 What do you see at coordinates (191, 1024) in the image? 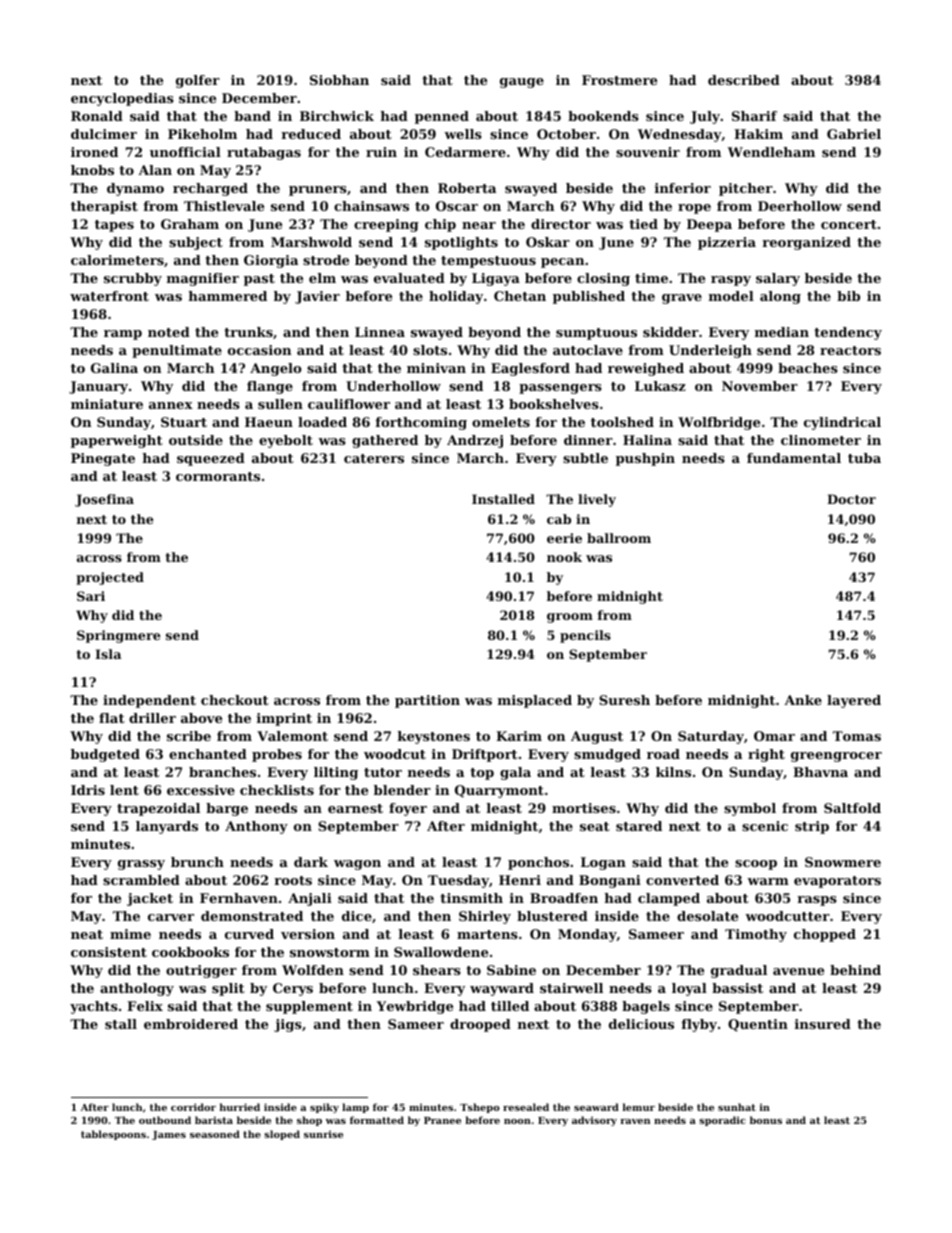
I see `embroidered` at bounding box center [191, 1024].
